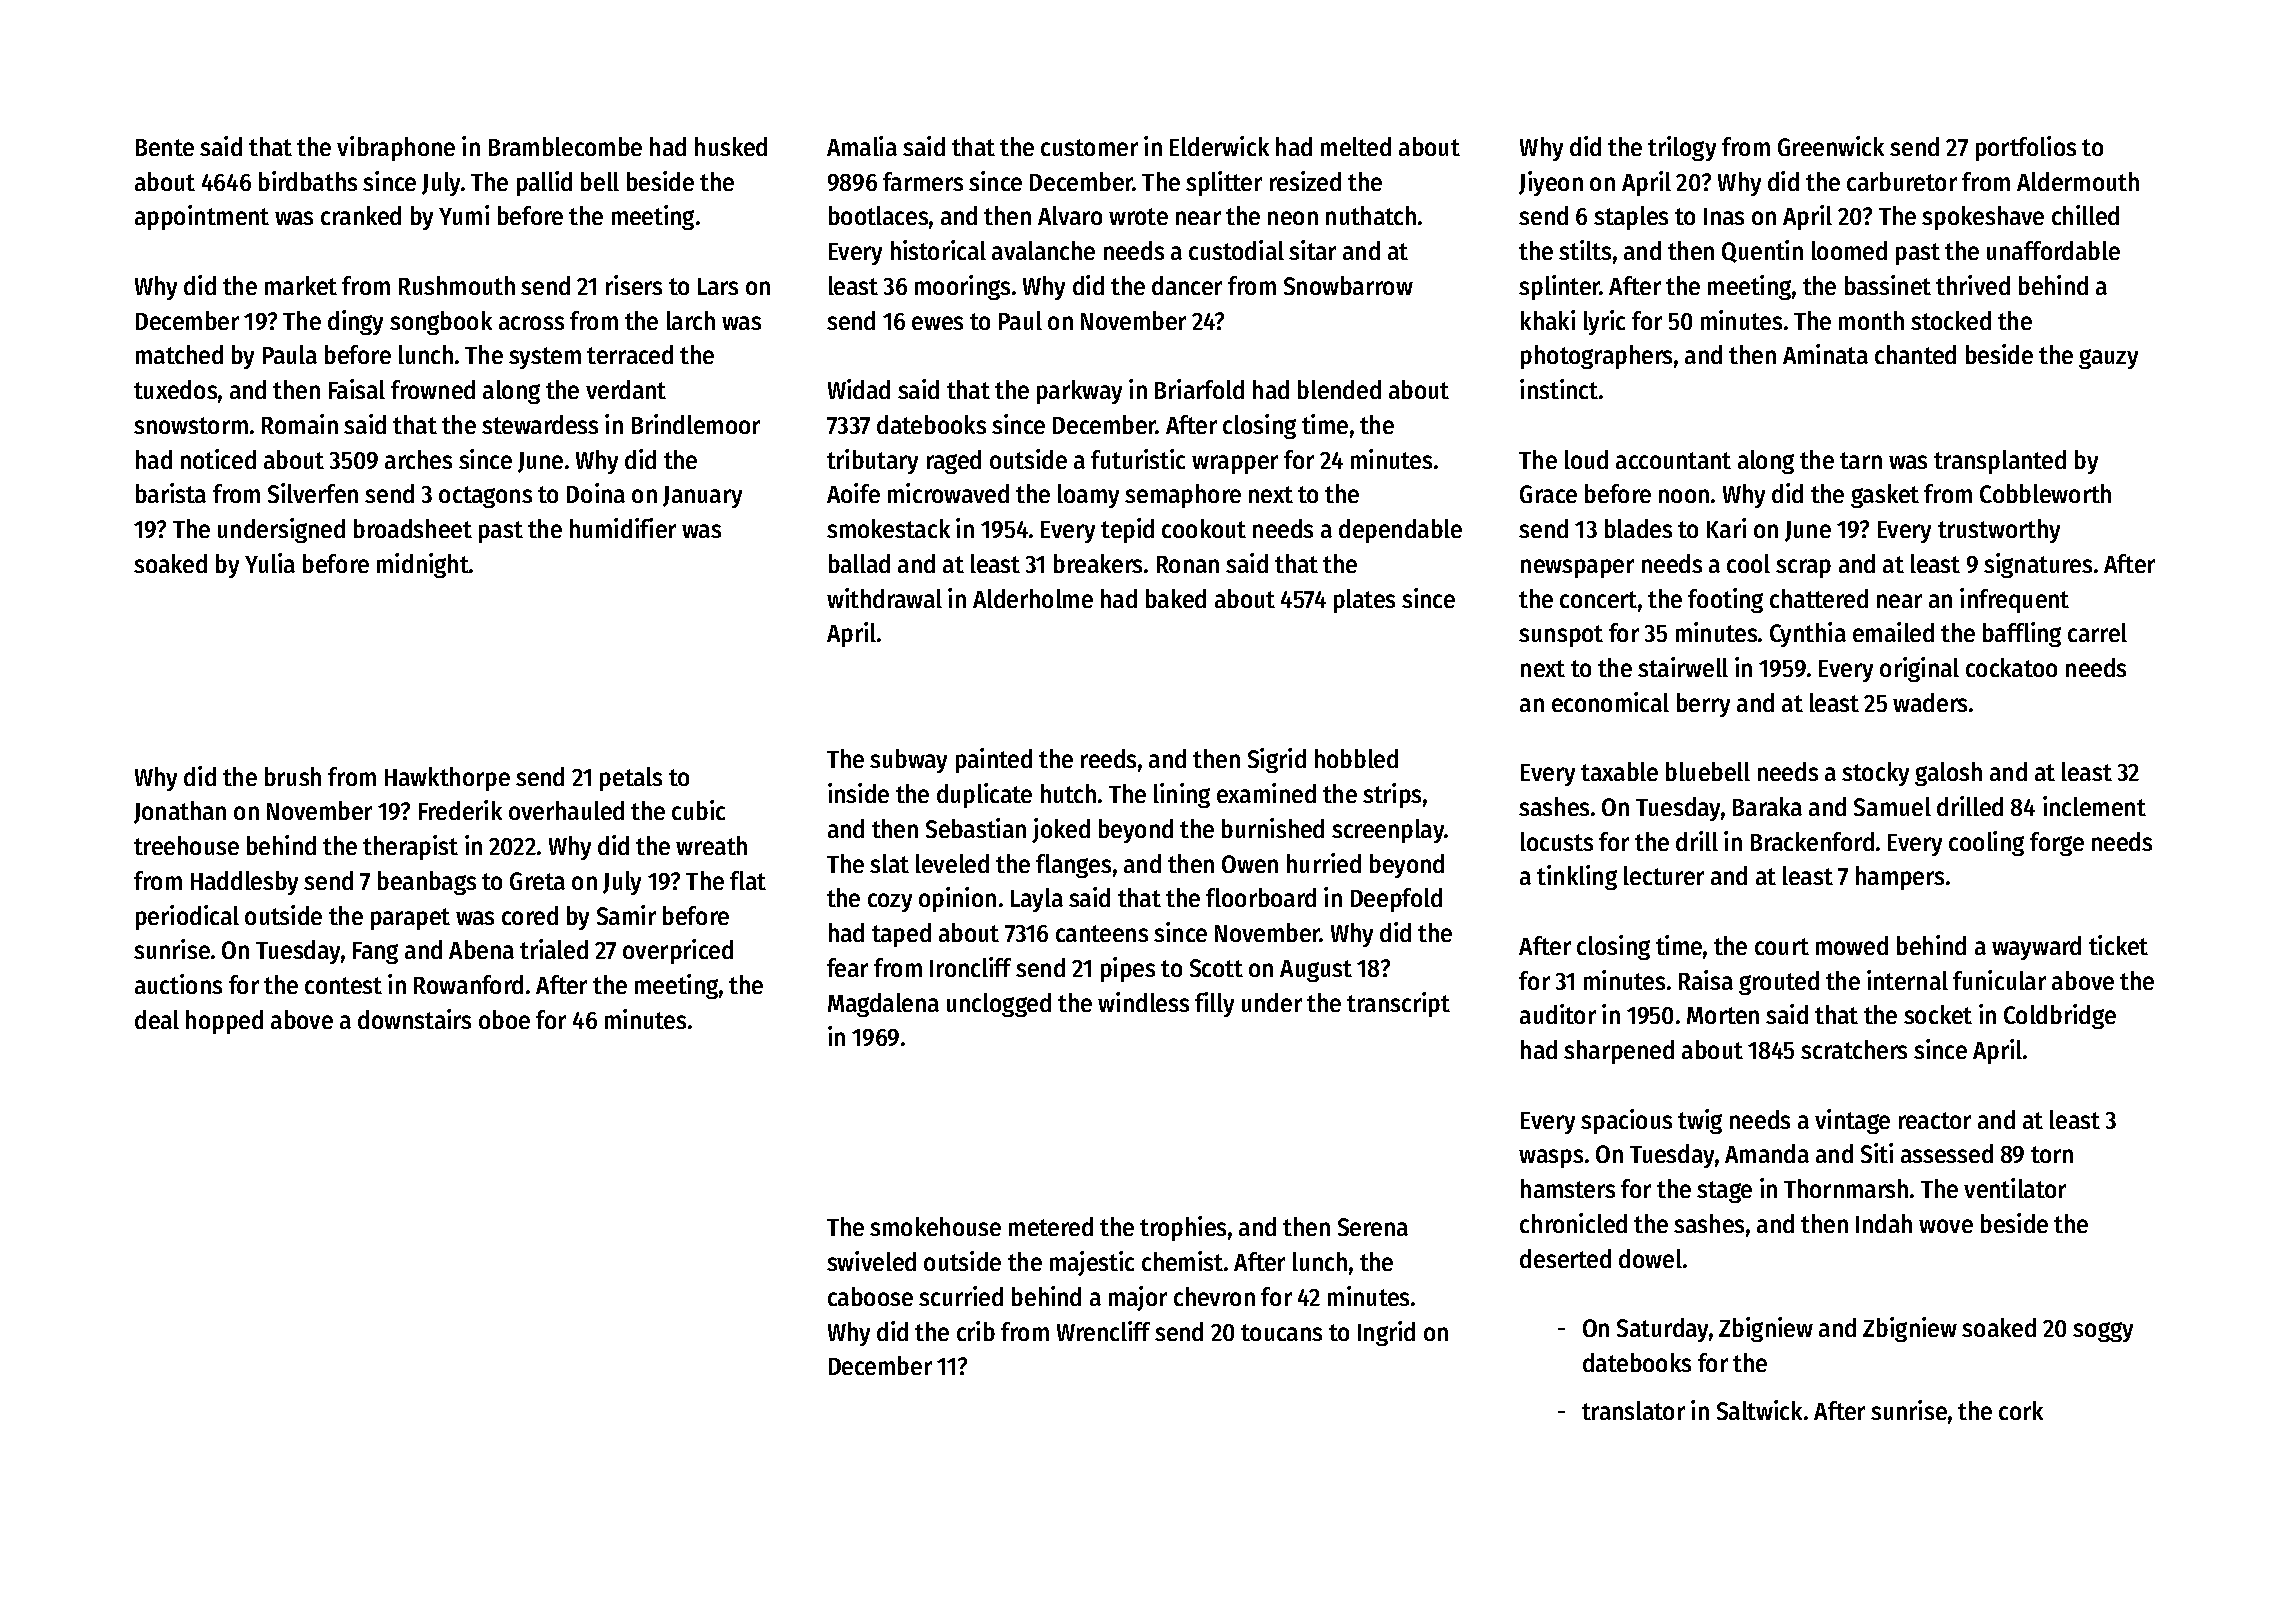 The width and height of the page is (2292, 1620). I want to click on vintage, so click(1852, 1121).
